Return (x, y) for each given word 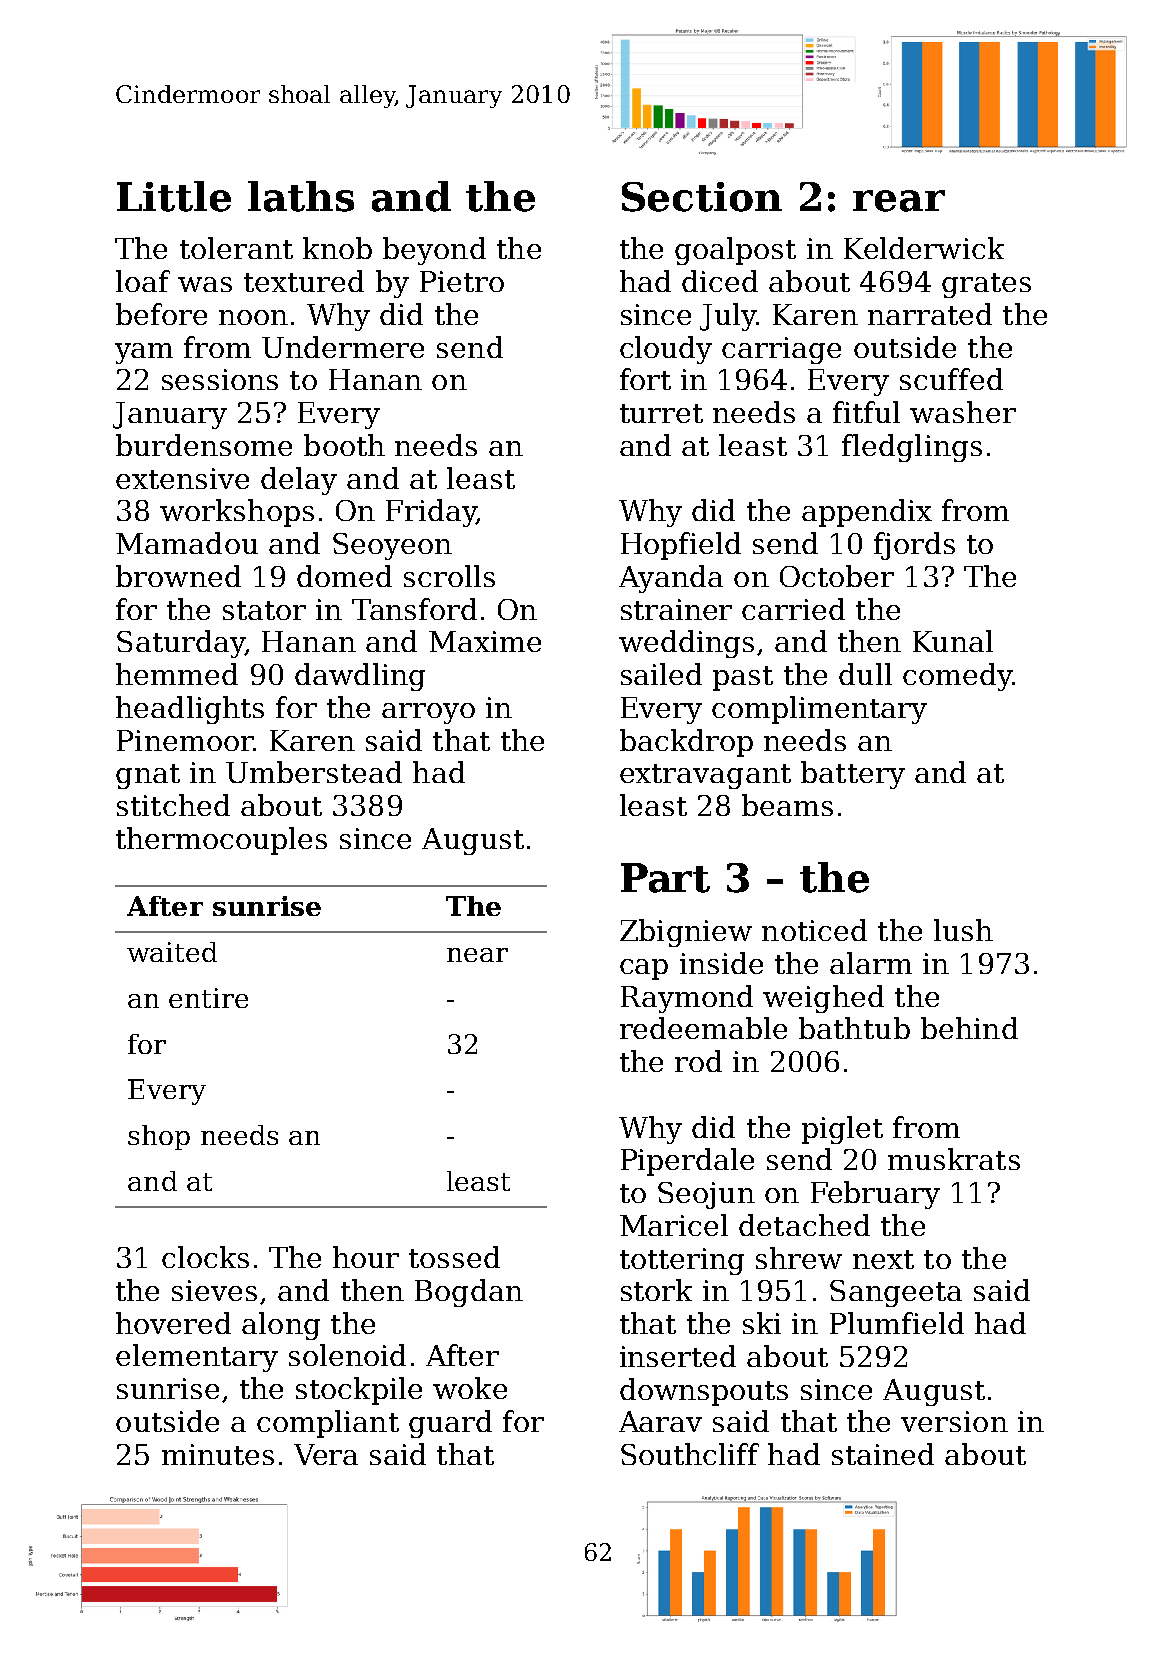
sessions (220, 379)
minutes (218, 1454)
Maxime (485, 641)
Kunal (953, 641)
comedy (957, 677)
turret (661, 413)
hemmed (177, 674)
